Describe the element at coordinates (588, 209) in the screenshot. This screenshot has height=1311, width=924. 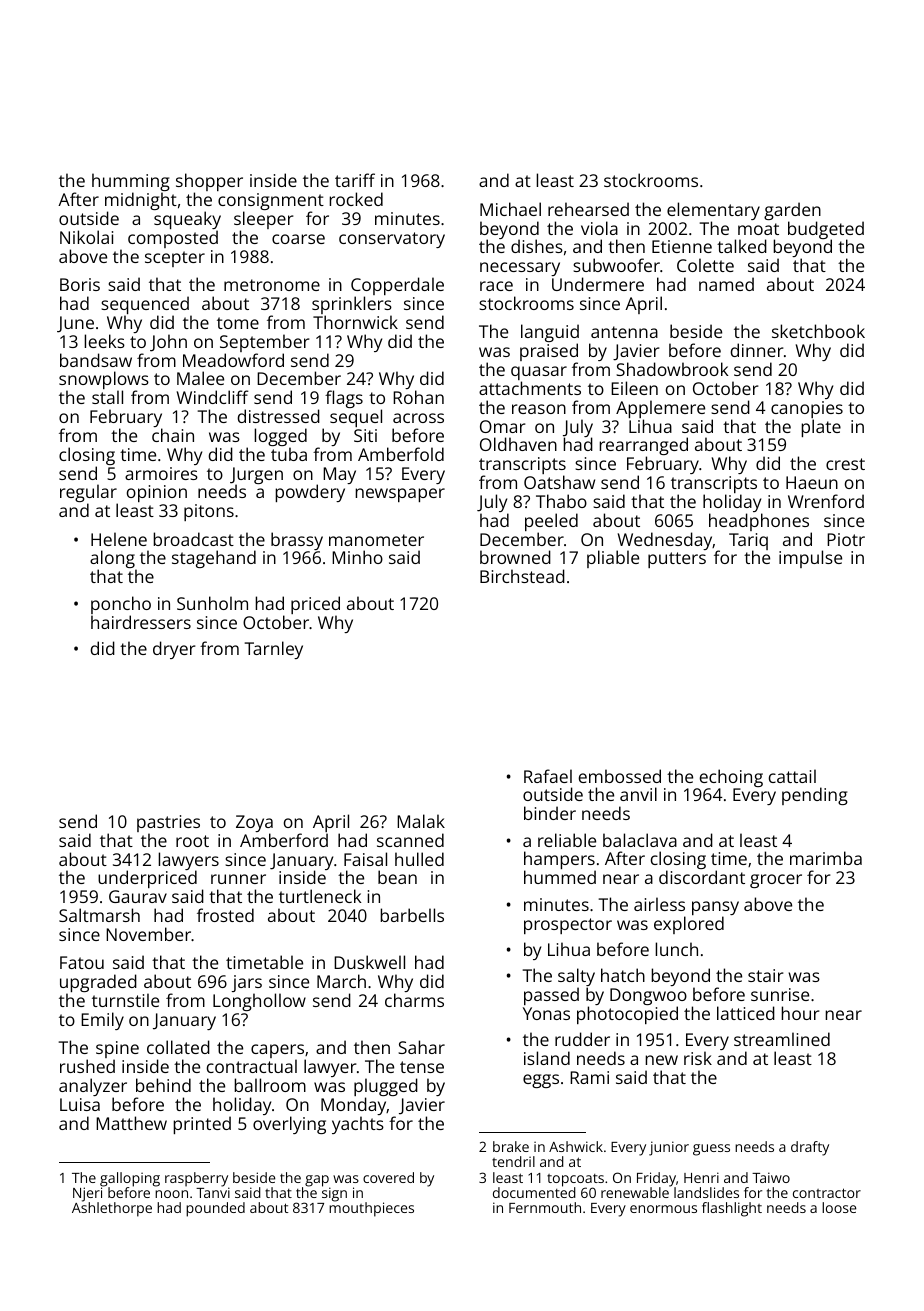
I see `rehearsed` at that location.
